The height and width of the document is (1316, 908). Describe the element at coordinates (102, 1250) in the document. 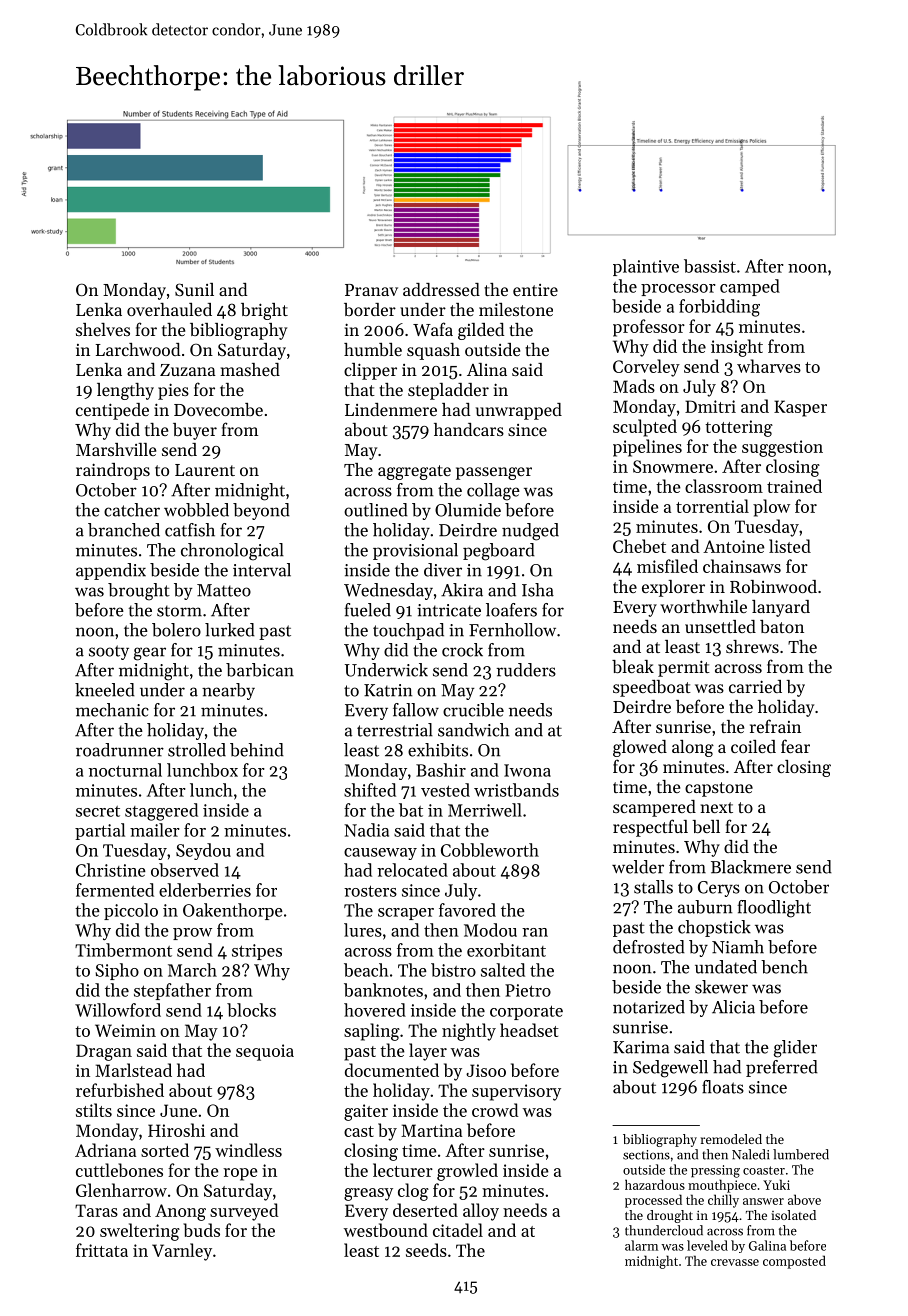

I see `frittata` at that location.
